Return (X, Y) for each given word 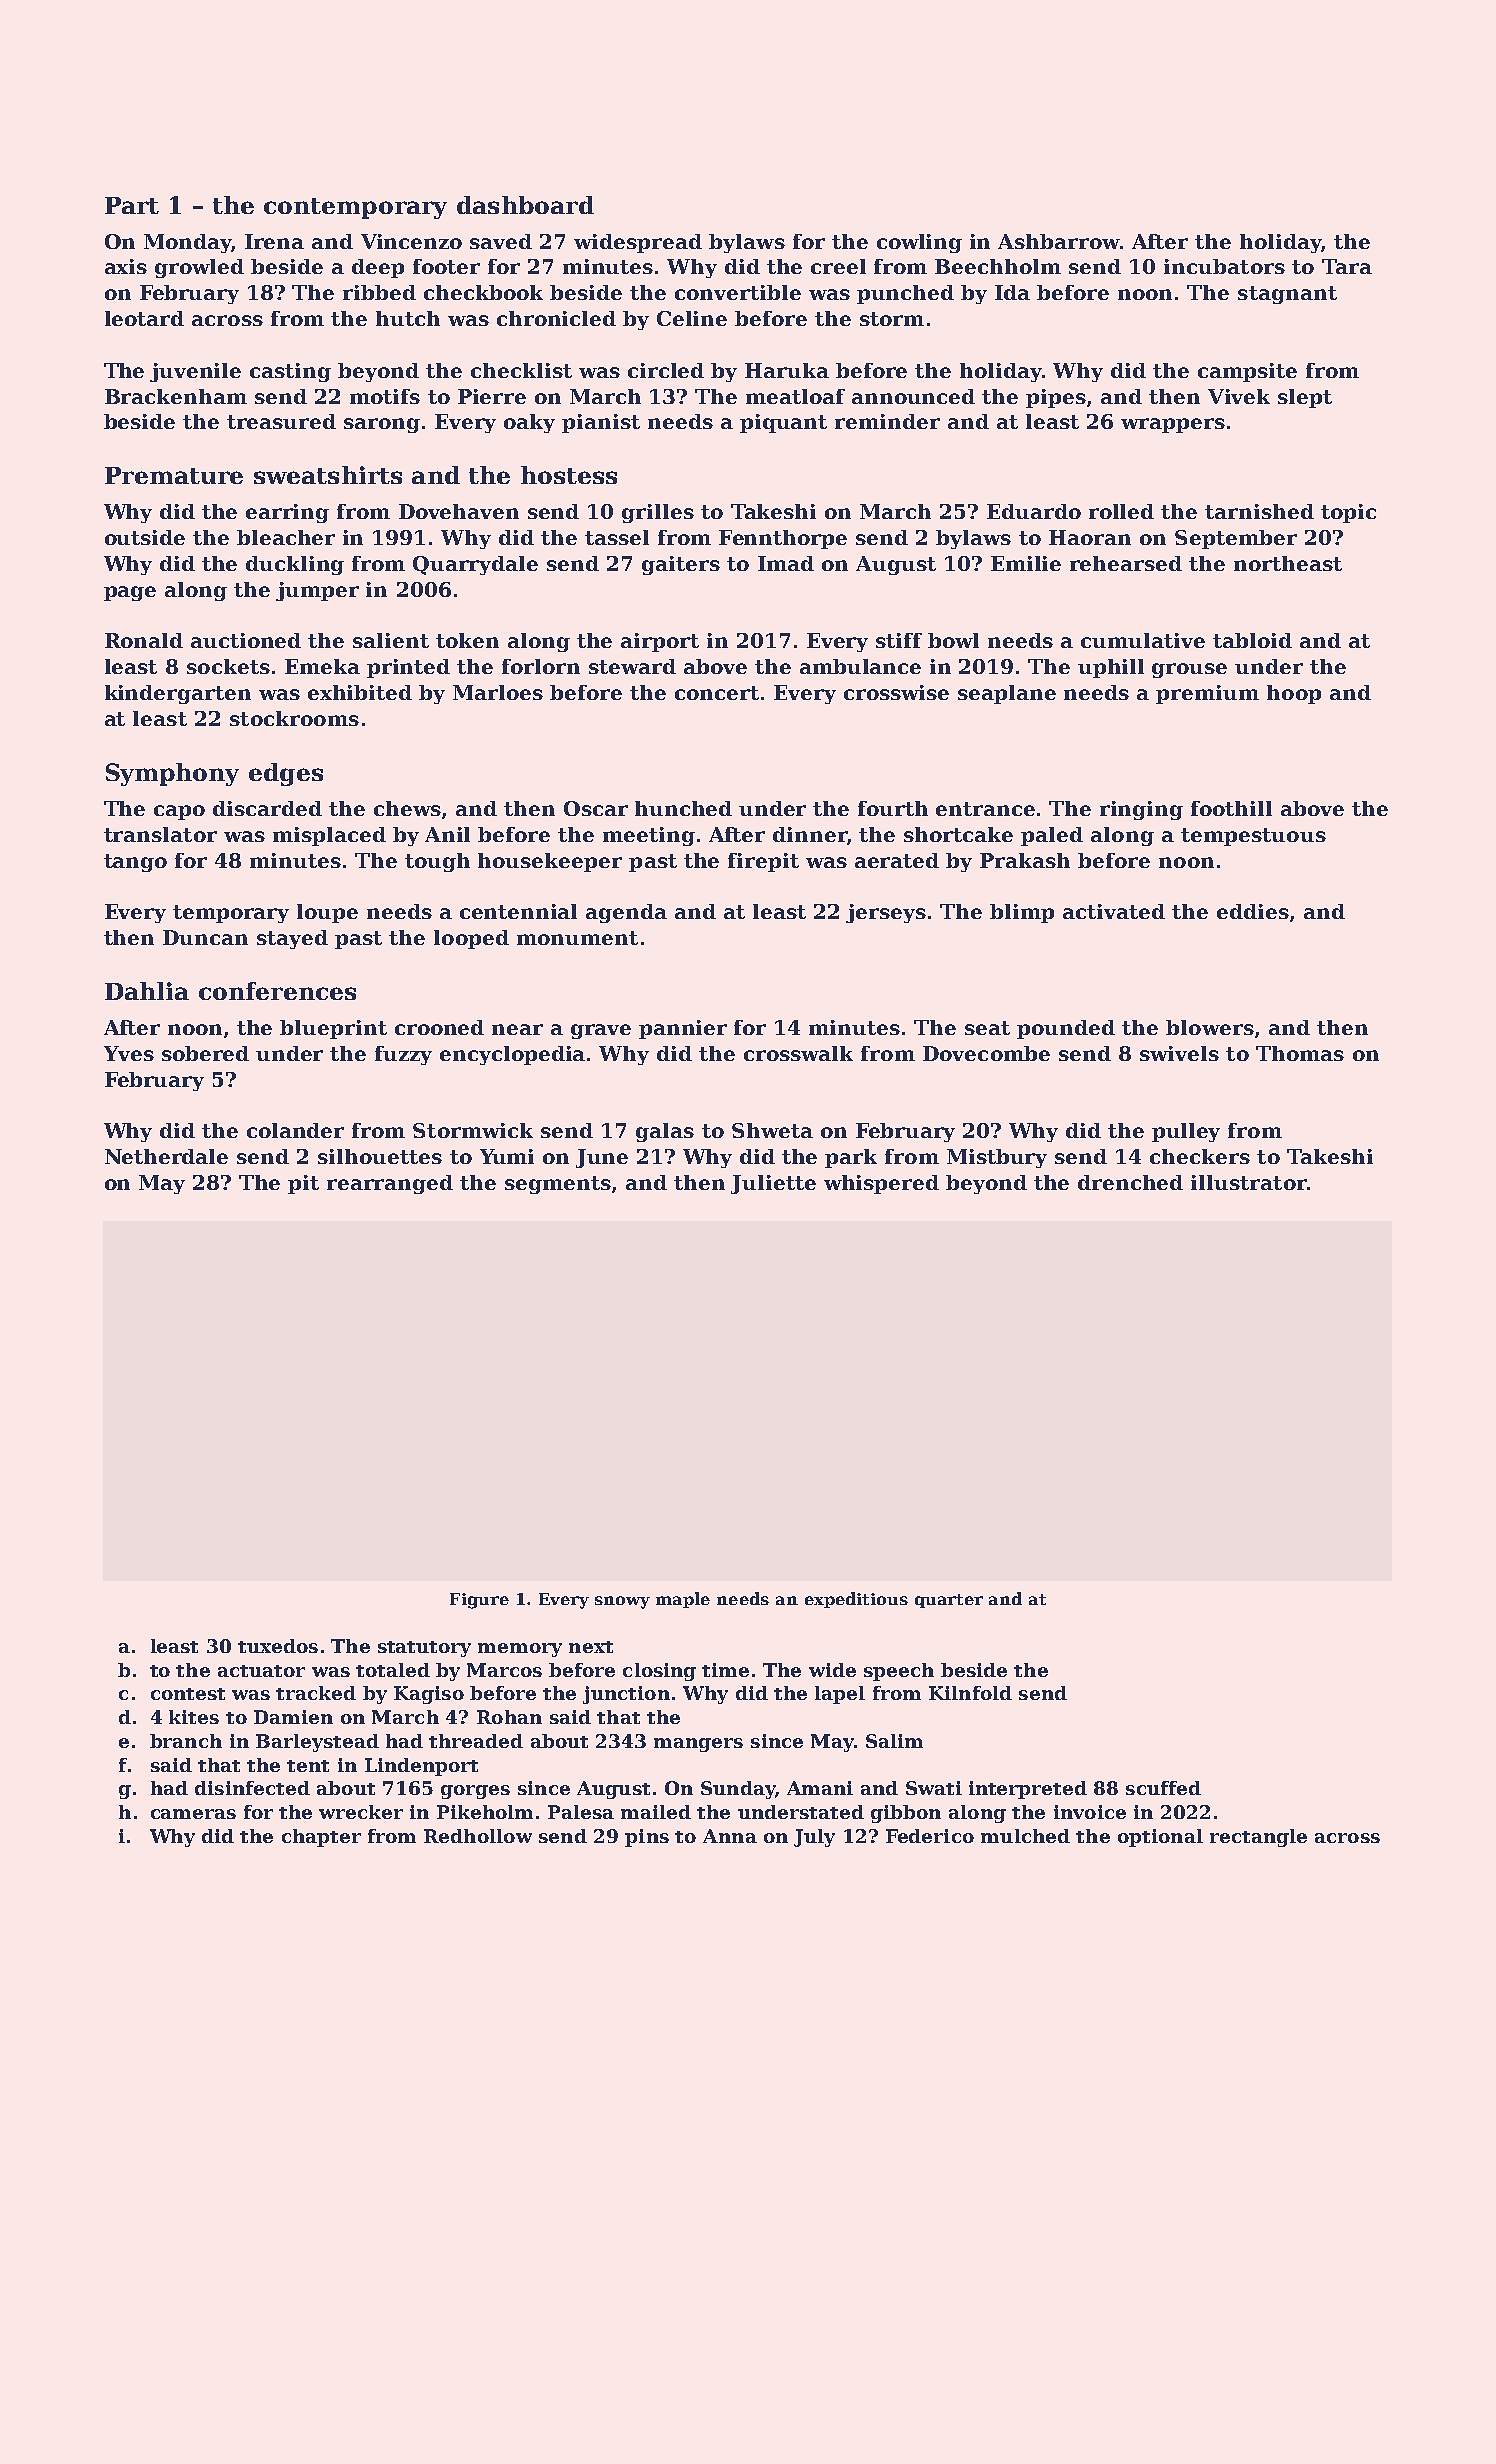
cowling (919, 243)
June (602, 1158)
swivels (1179, 1053)
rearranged (390, 1184)
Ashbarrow (1059, 241)
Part (132, 205)
